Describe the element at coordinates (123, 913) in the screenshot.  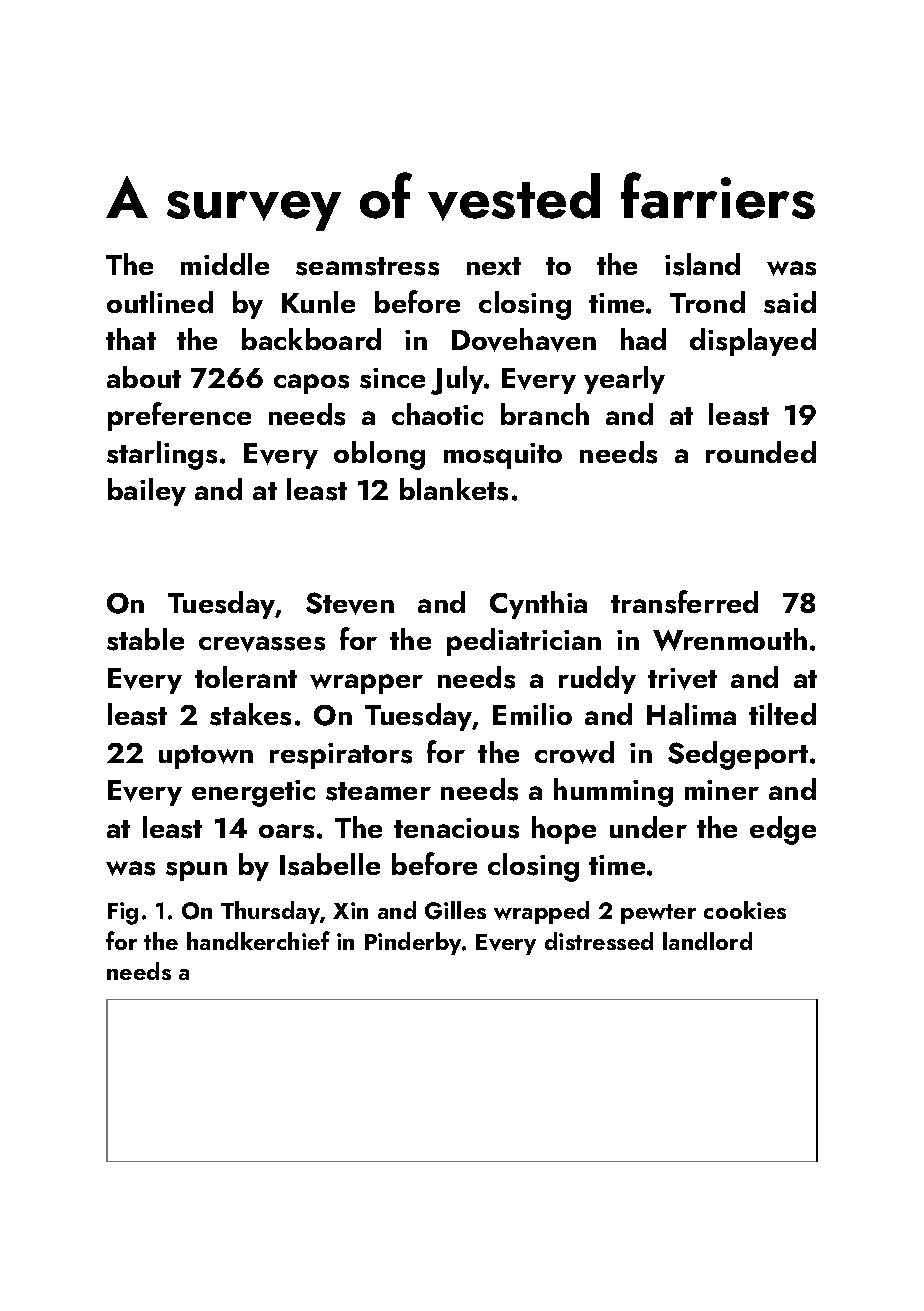
I see `Fig` at that location.
